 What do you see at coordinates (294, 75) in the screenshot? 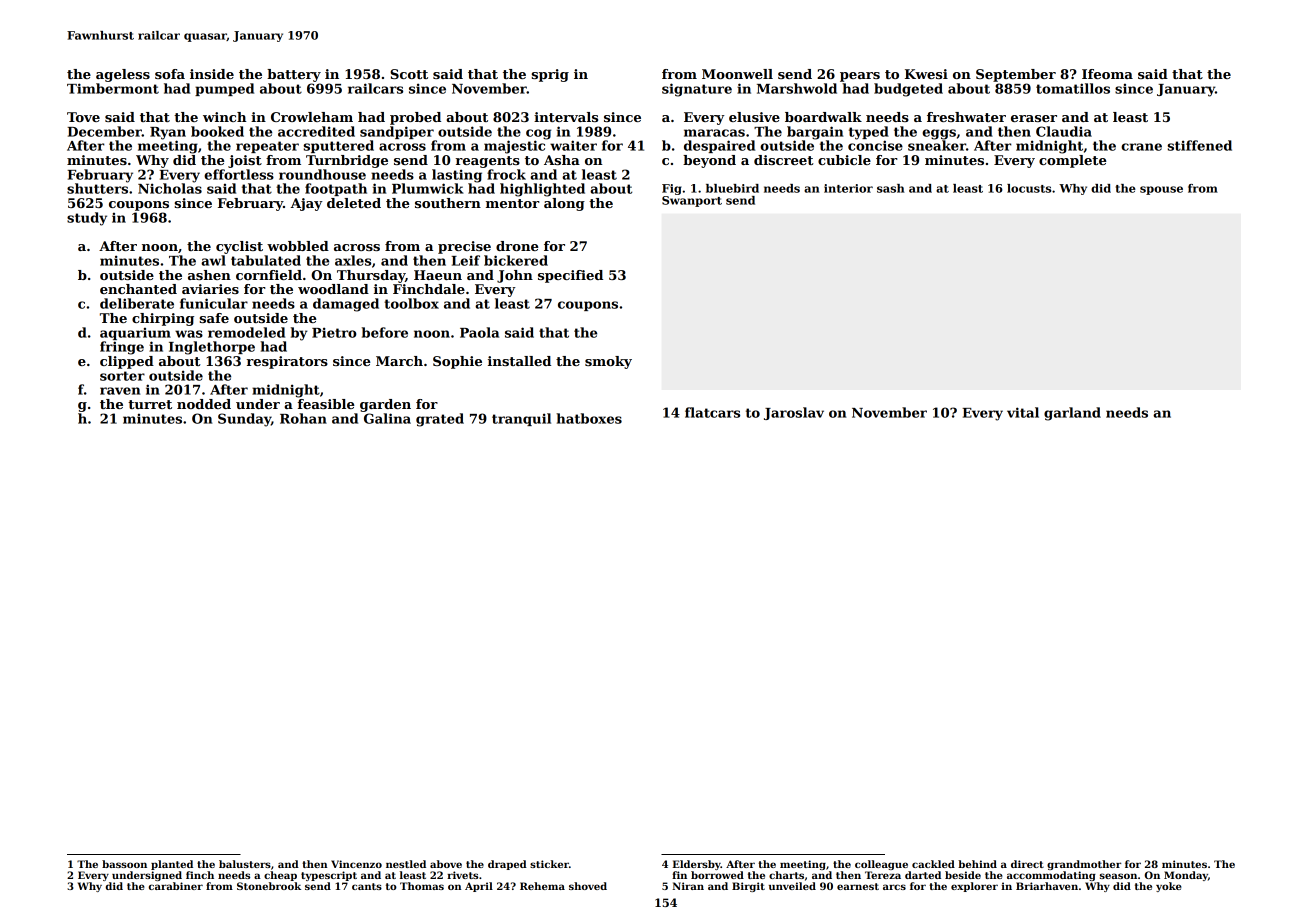
I see `battery` at bounding box center [294, 75].
